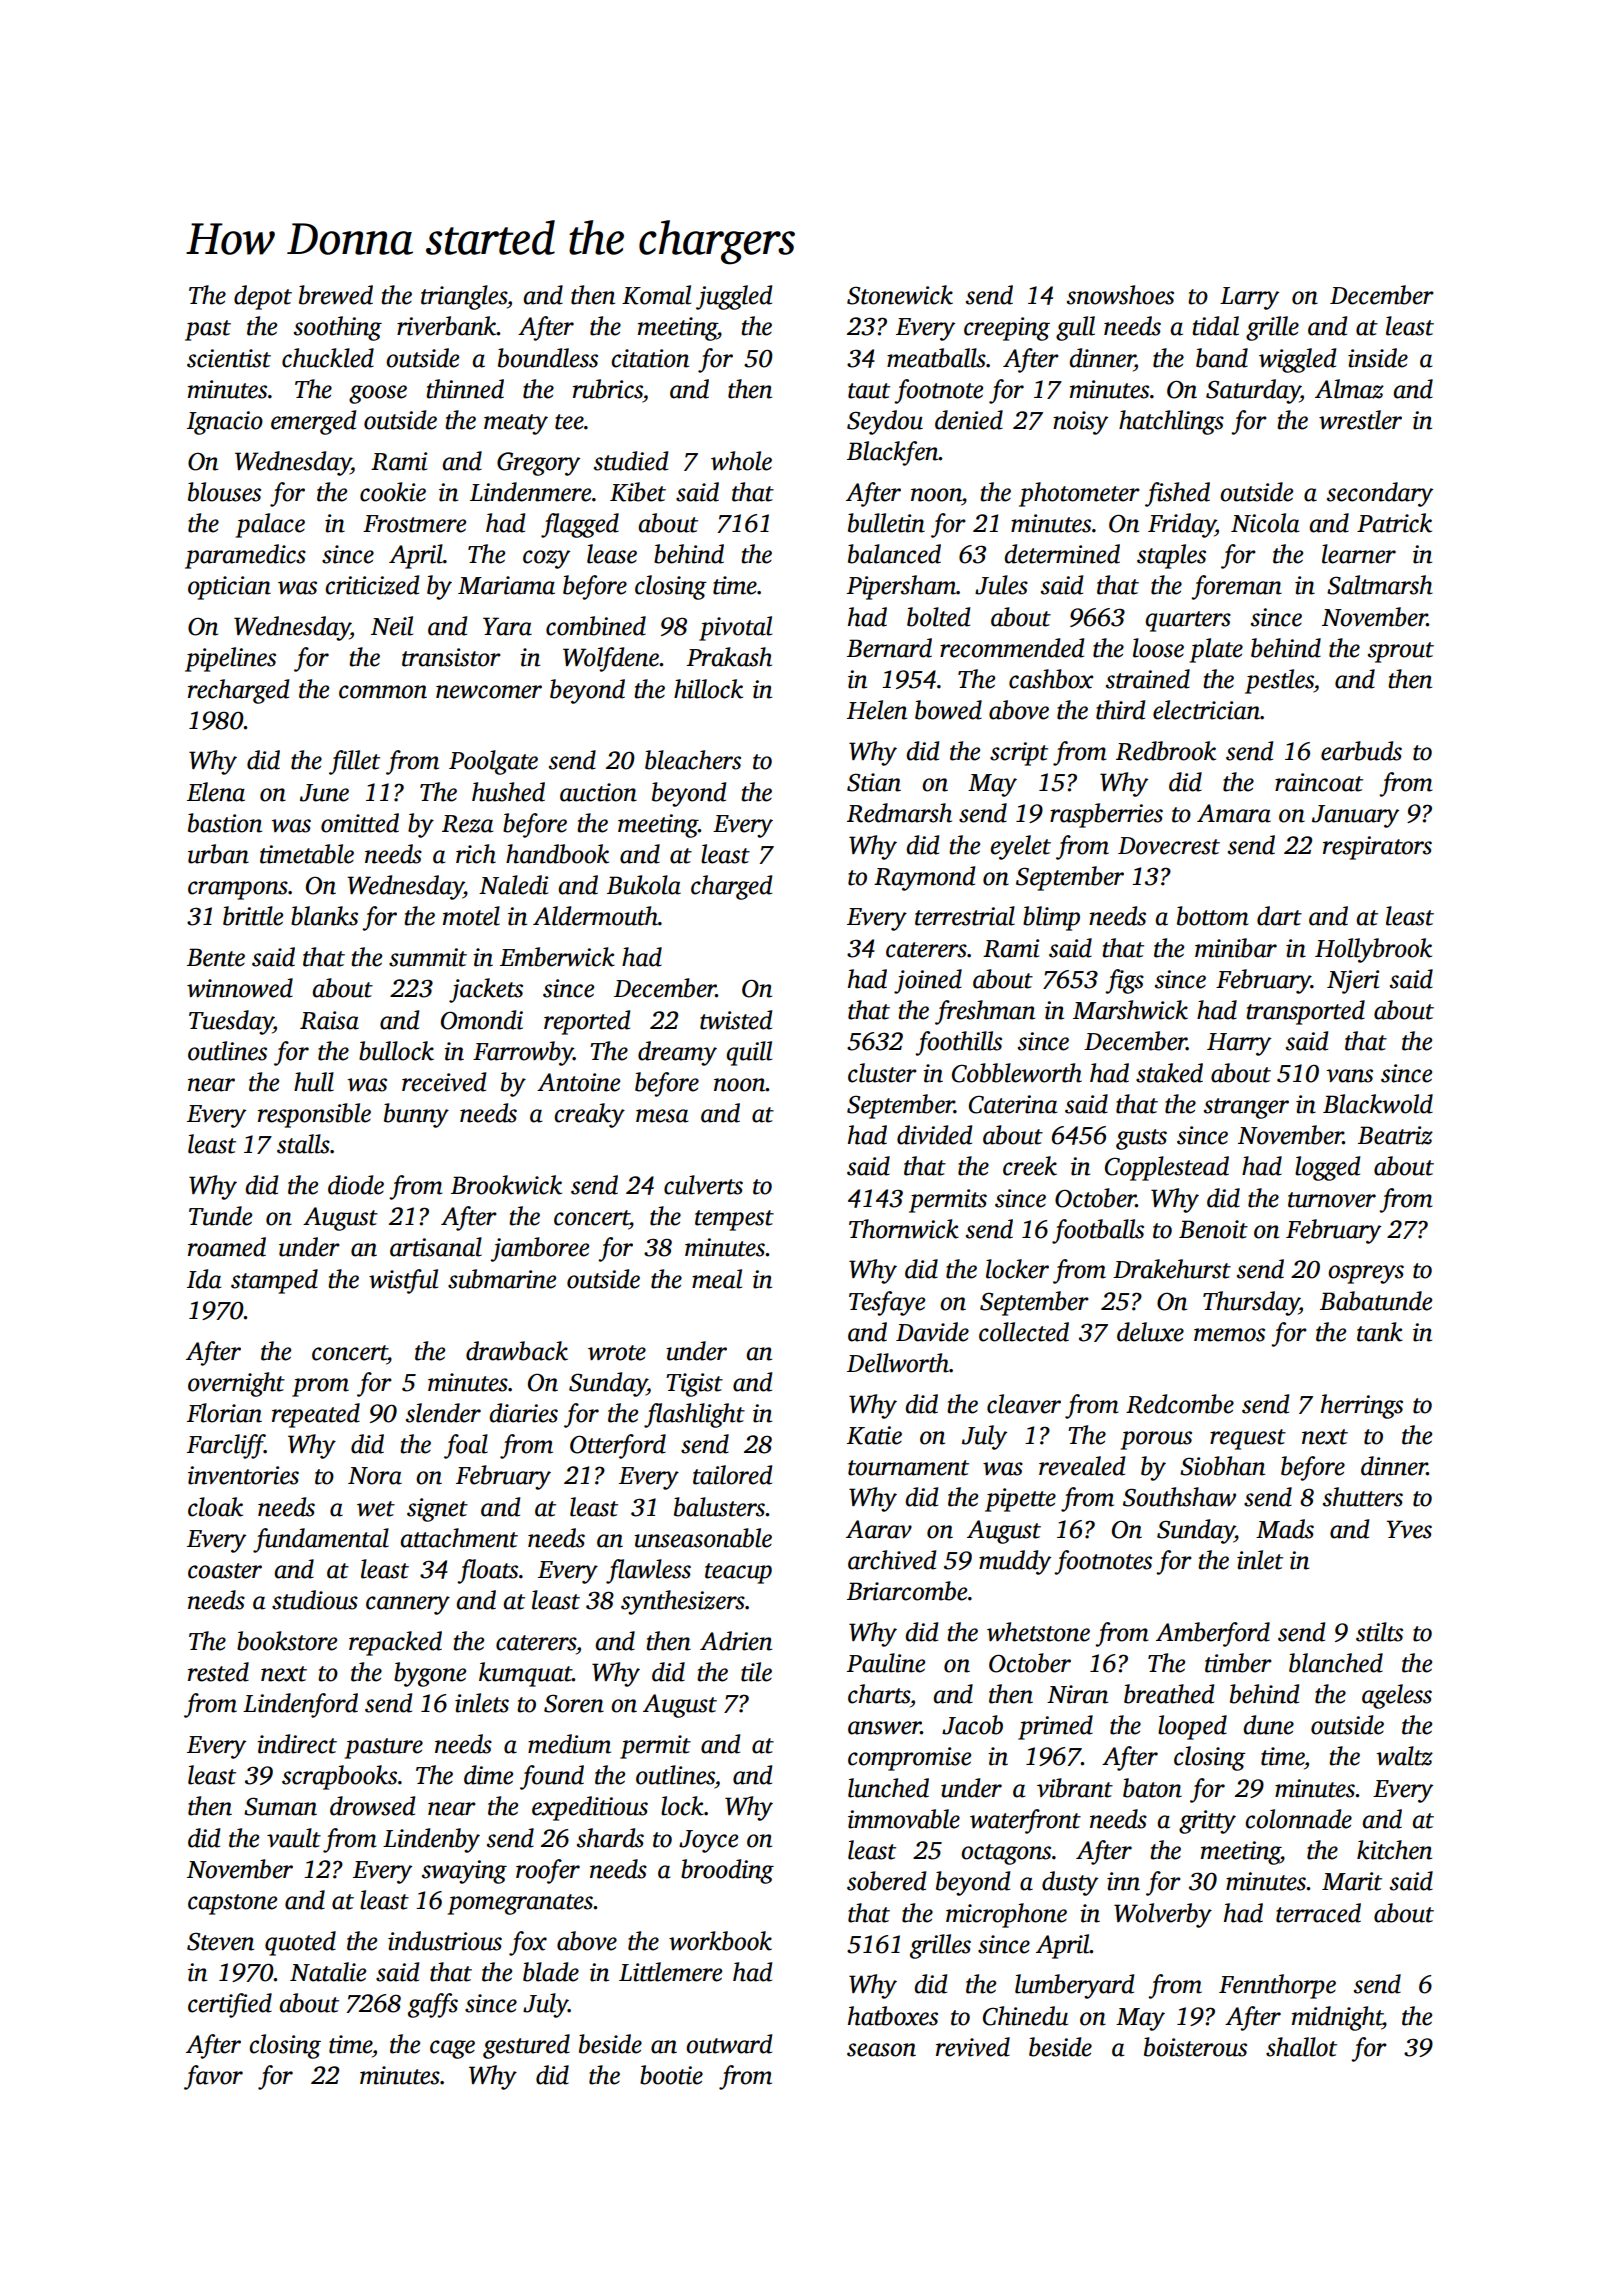  What do you see at coordinates (900, 295) in the page?
I see `Stonewick` at bounding box center [900, 295].
